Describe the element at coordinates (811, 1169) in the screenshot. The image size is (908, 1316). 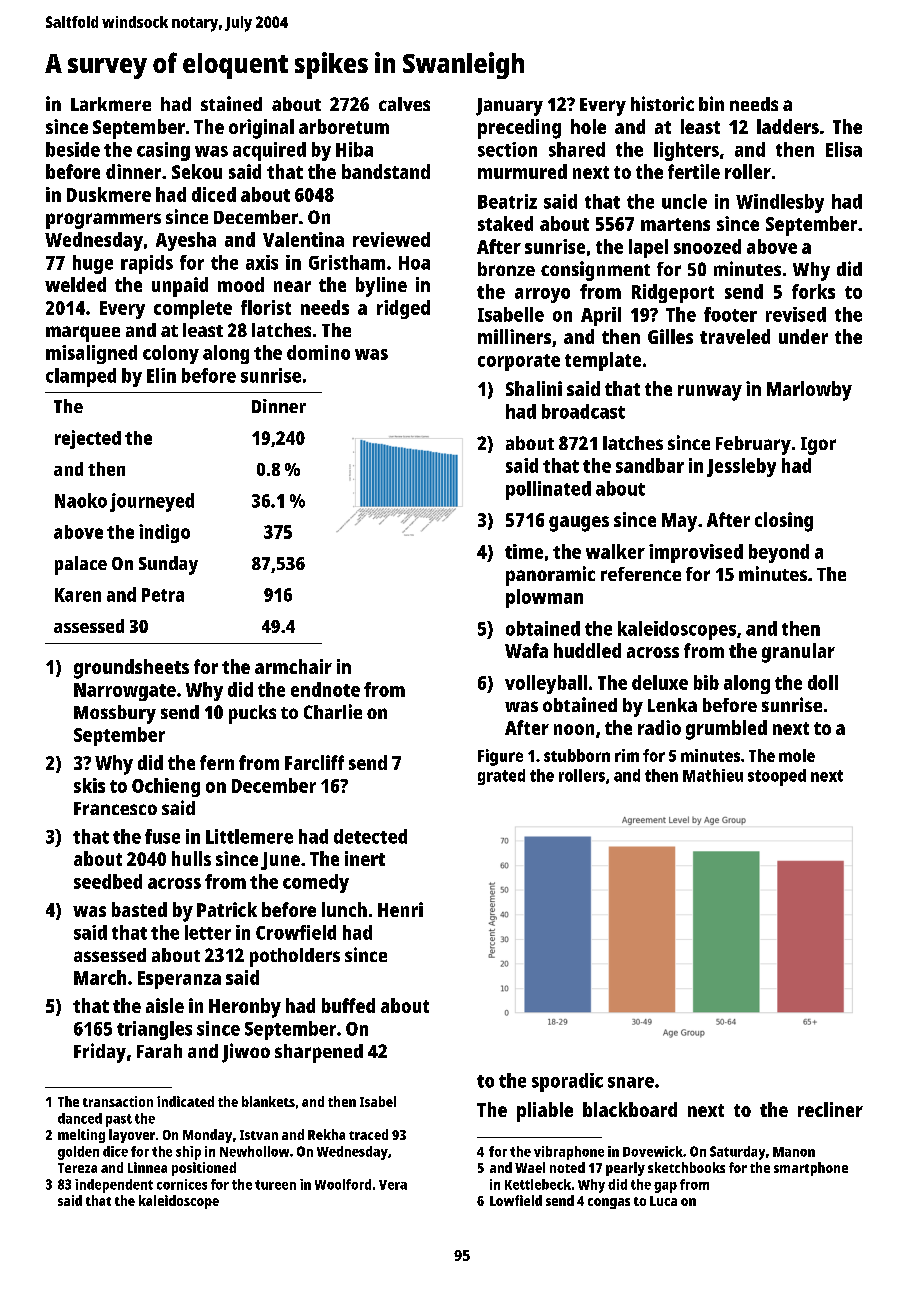
I see `smartphone` at that location.
